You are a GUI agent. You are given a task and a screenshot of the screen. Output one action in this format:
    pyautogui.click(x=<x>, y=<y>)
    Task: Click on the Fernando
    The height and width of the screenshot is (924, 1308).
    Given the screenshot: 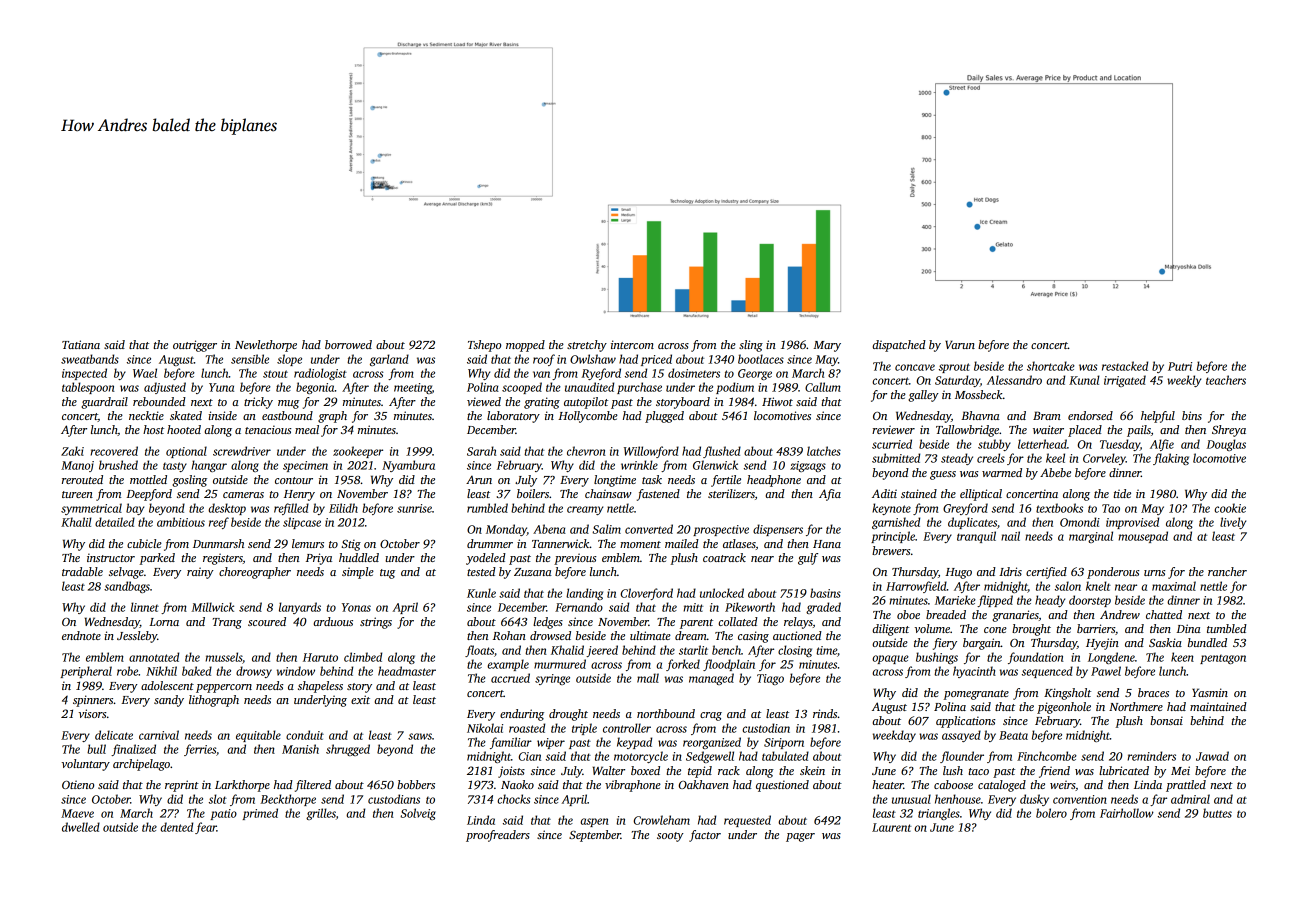 What is the action you would take?
    pyautogui.click(x=579, y=607)
